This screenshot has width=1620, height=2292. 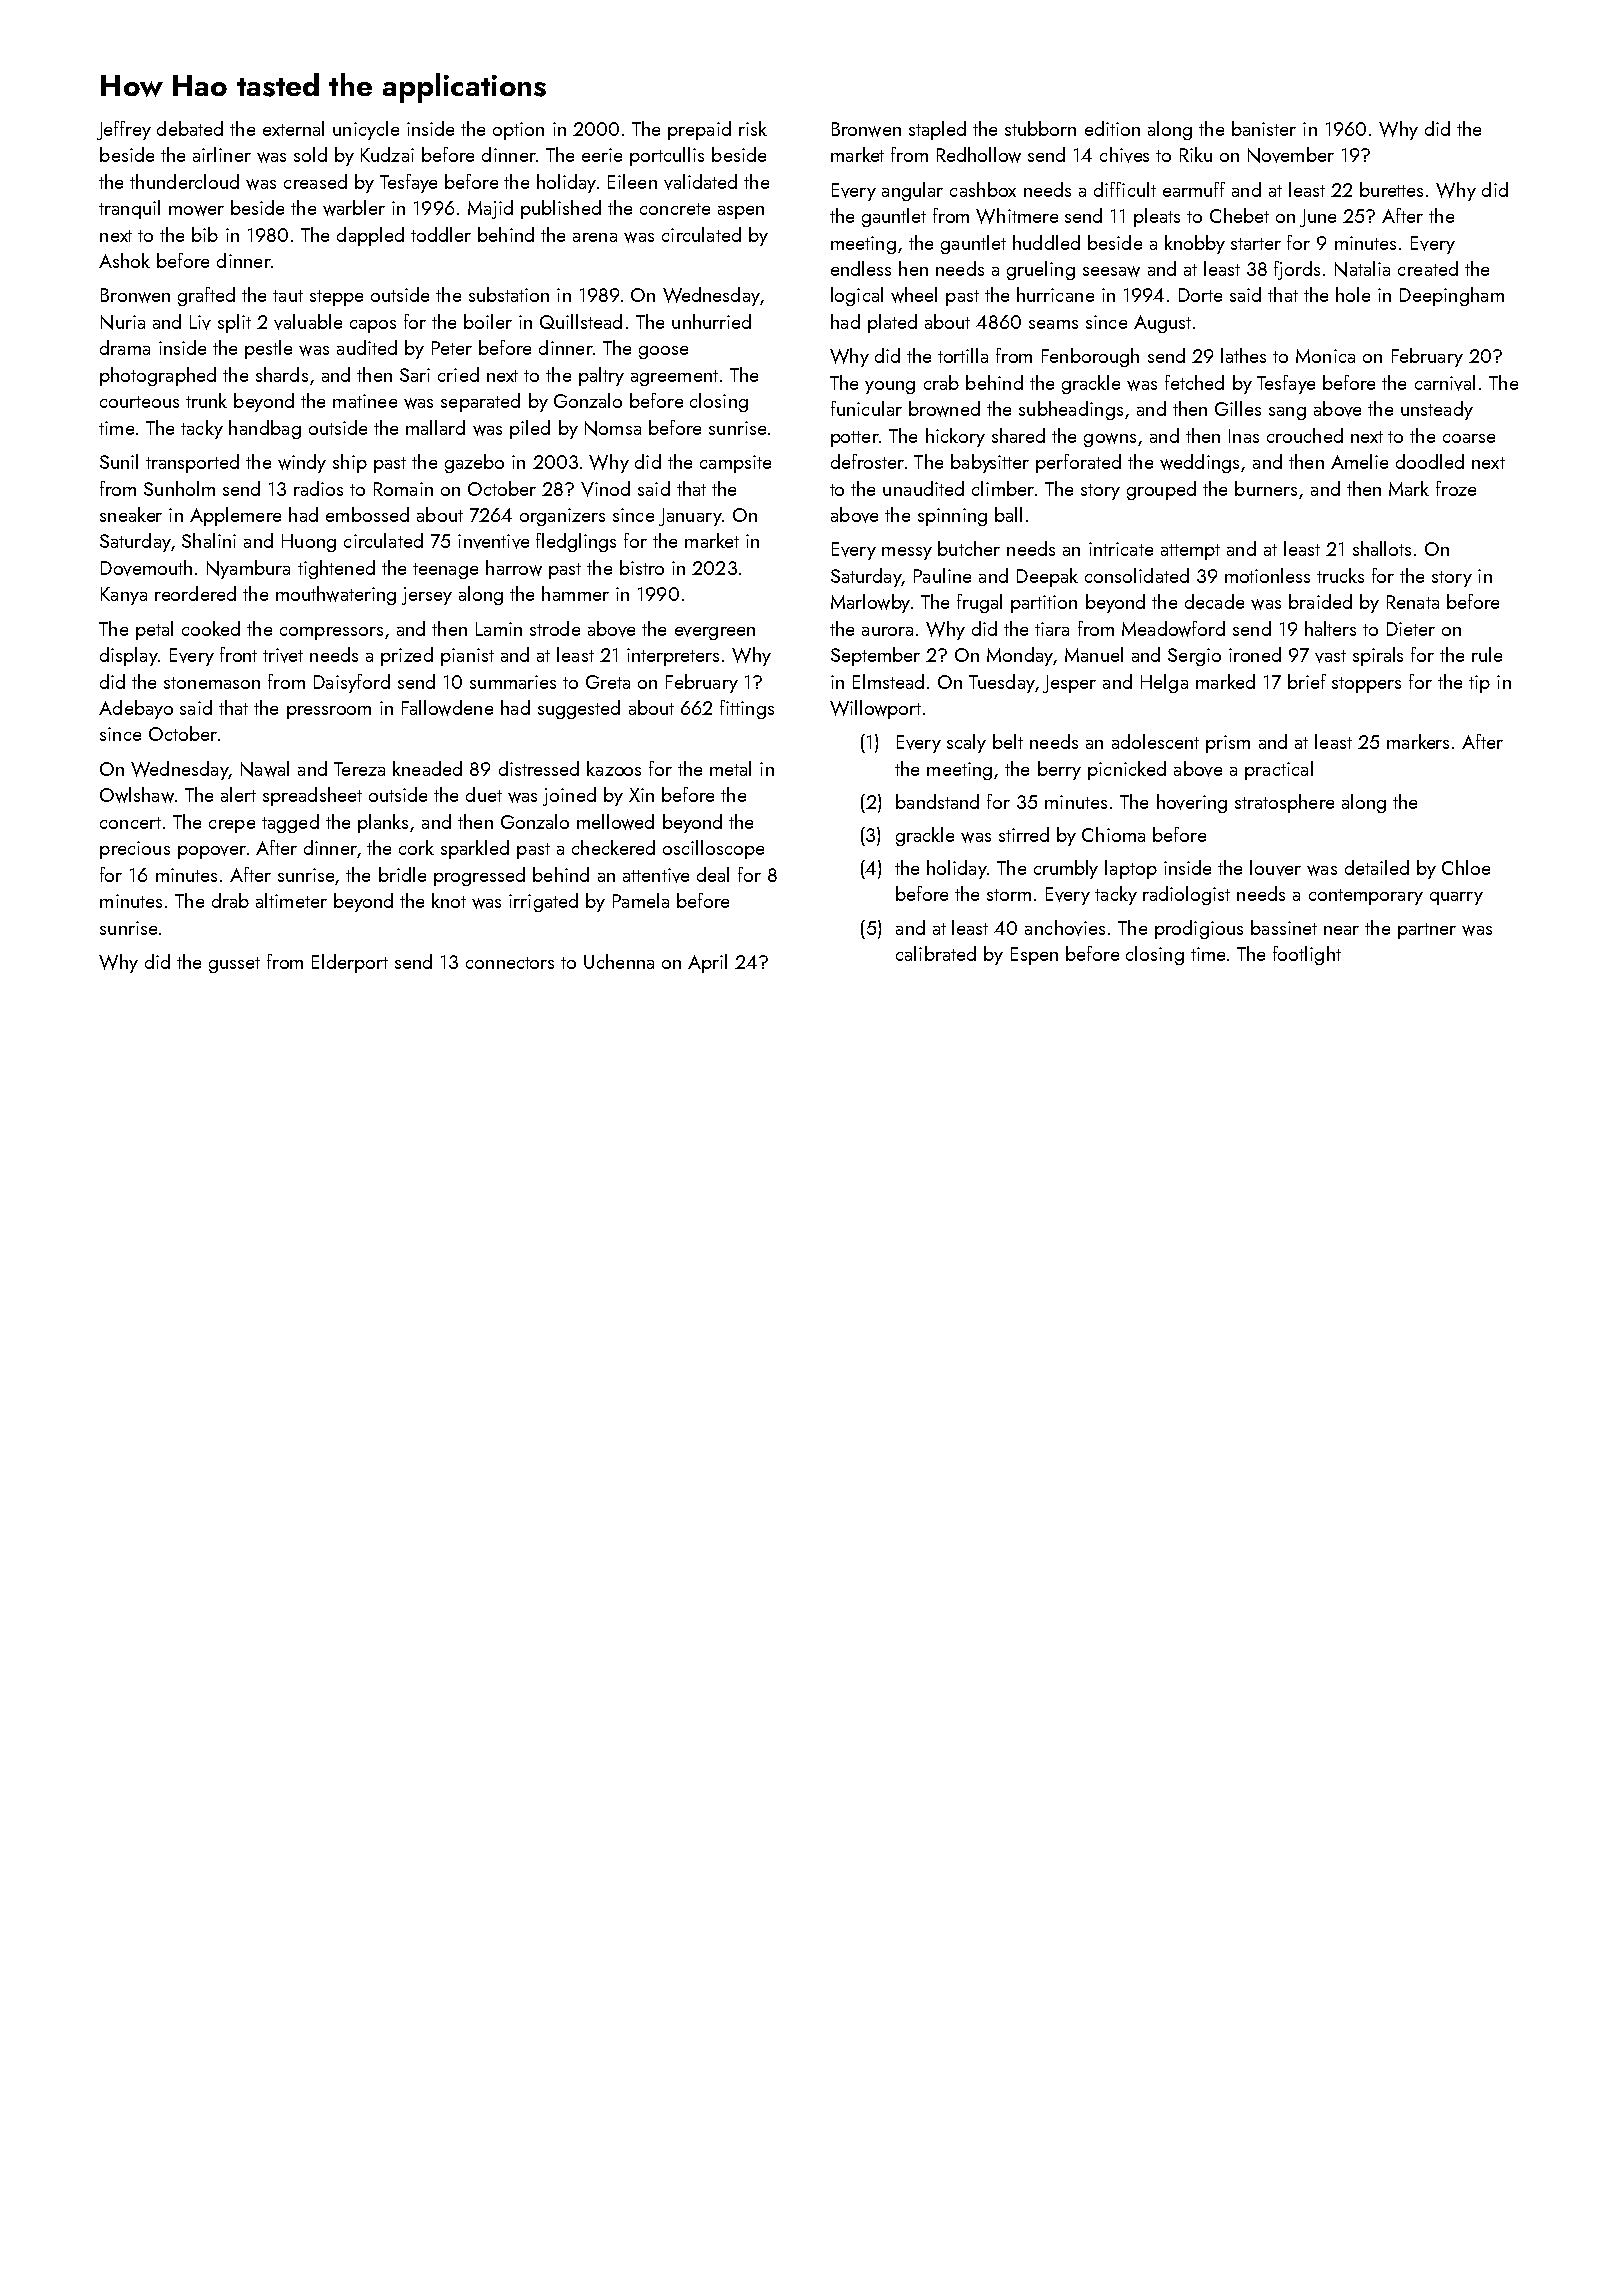 What do you see at coordinates (131, 514) in the screenshot?
I see `sneaker` at bounding box center [131, 514].
